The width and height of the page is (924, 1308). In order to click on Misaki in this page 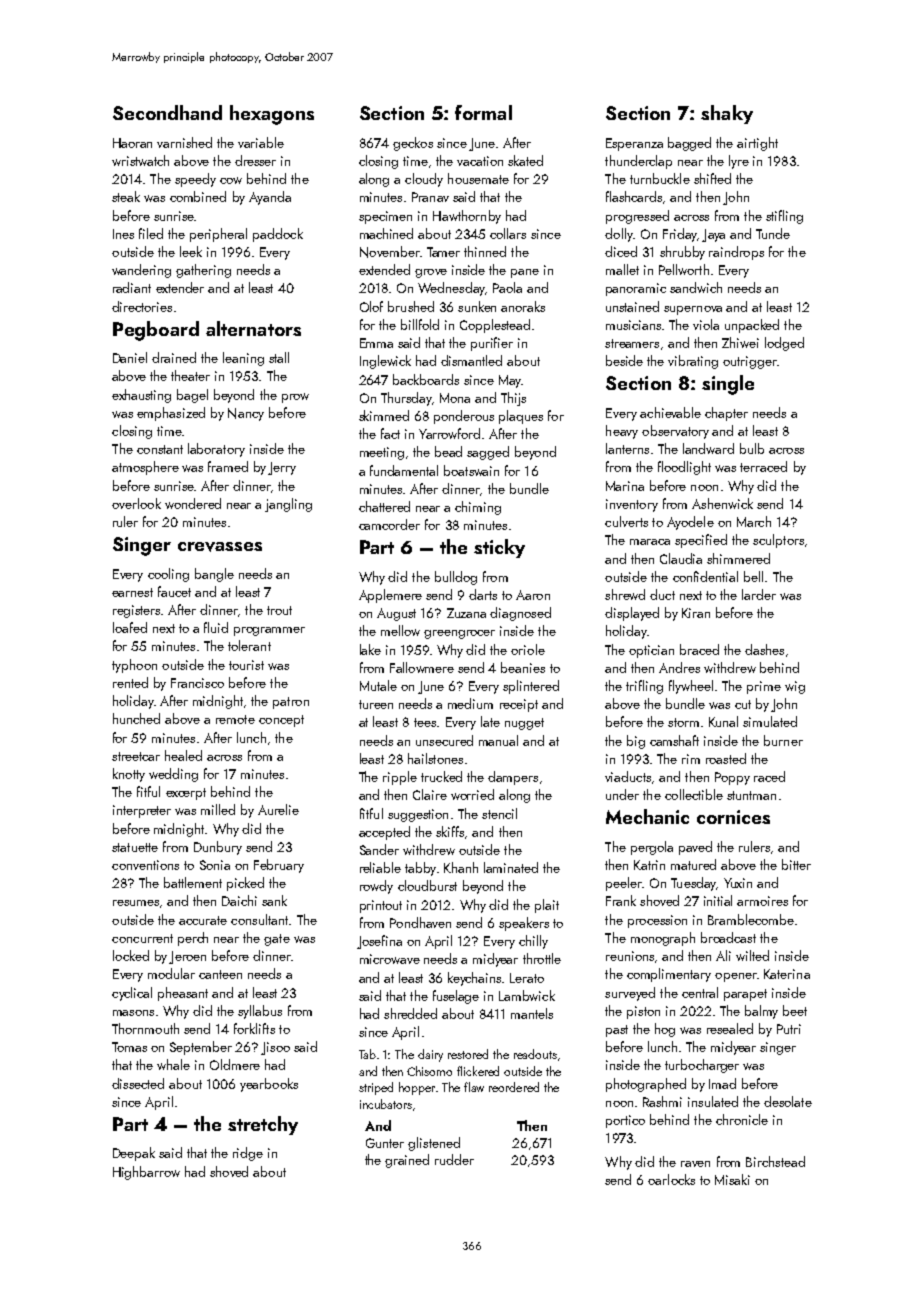, I will do `click(732, 1179)`.
